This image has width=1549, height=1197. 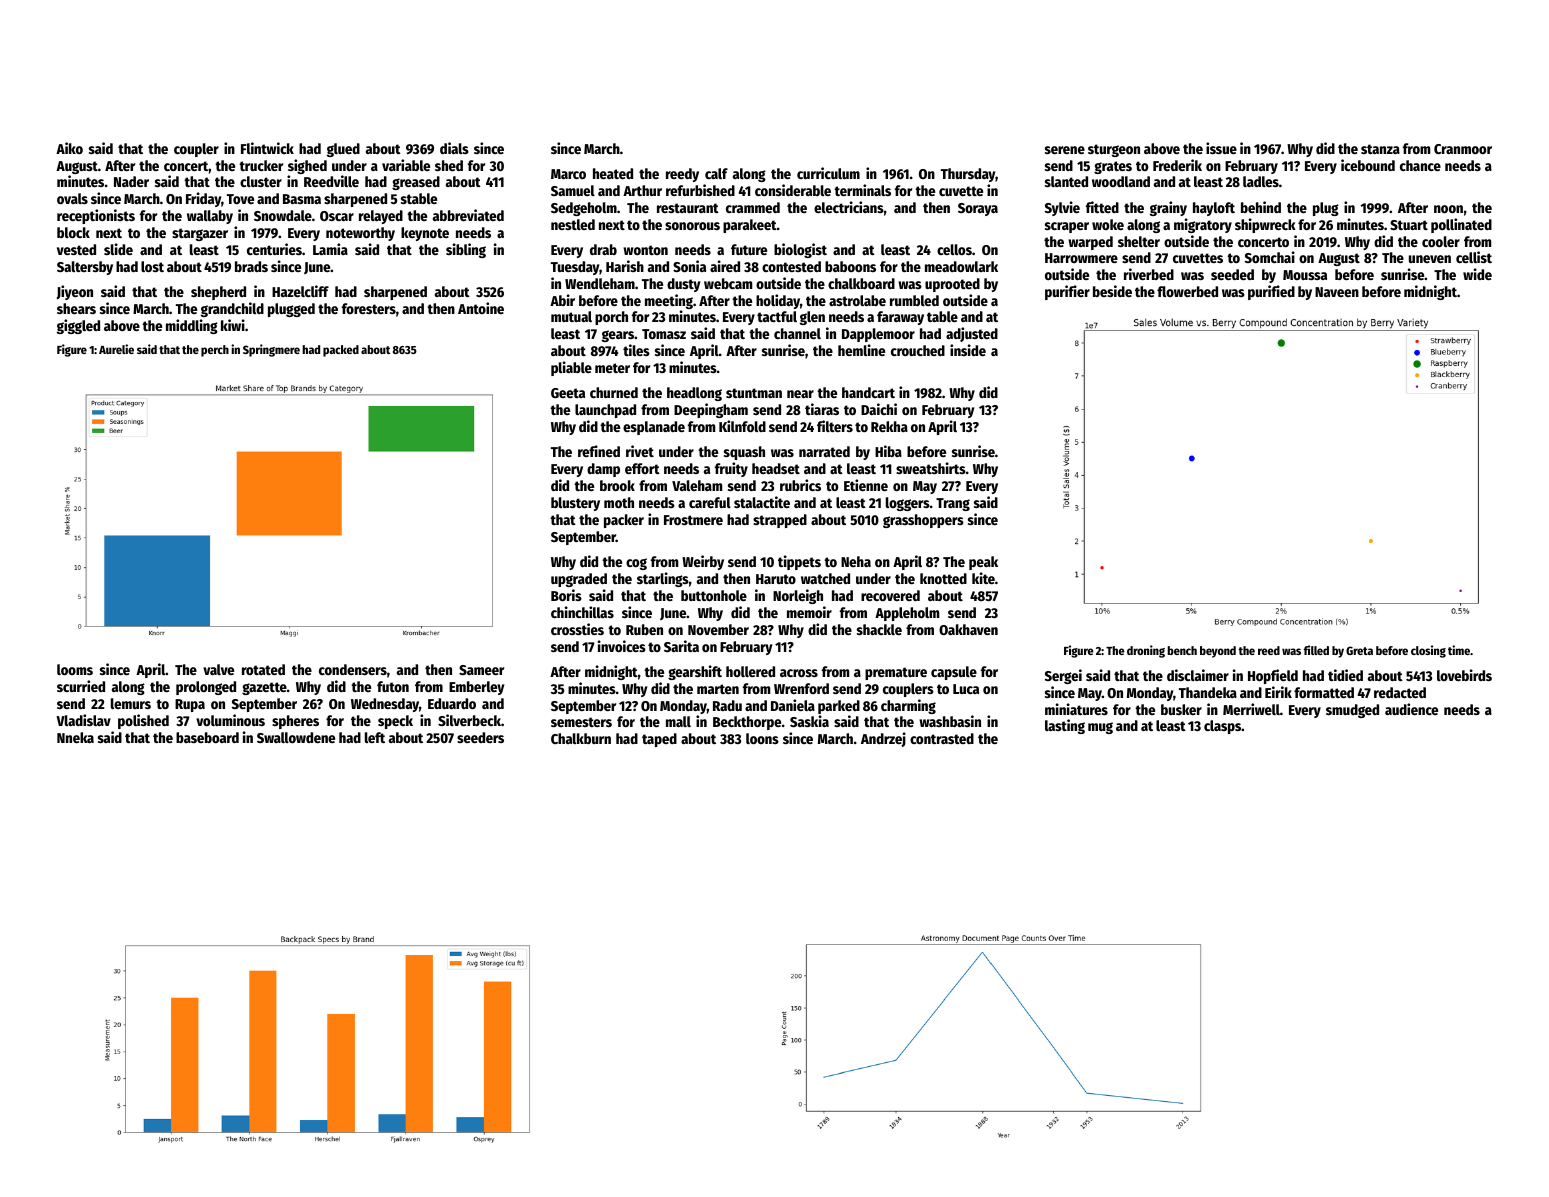 What do you see at coordinates (613, 173) in the image?
I see `heated` at bounding box center [613, 173].
